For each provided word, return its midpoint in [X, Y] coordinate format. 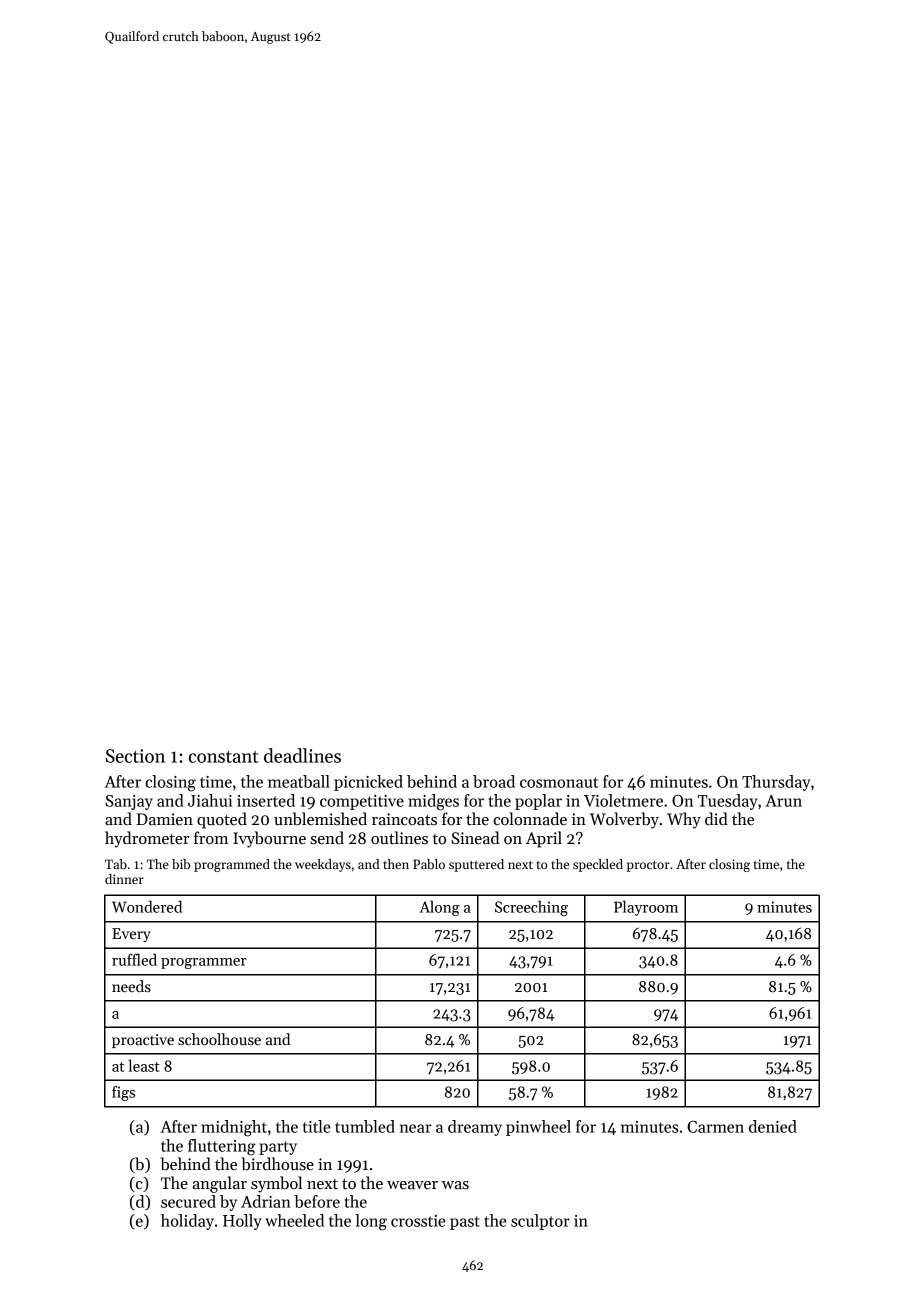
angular [220, 1184]
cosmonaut [559, 782]
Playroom [646, 908]
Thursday [776, 783]
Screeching [531, 908]
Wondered [147, 906]
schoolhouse [219, 1039]
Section [135, 756]
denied [773, 1126]
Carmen [715, 1127]
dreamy [475, 1128]
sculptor [540, 1222]
